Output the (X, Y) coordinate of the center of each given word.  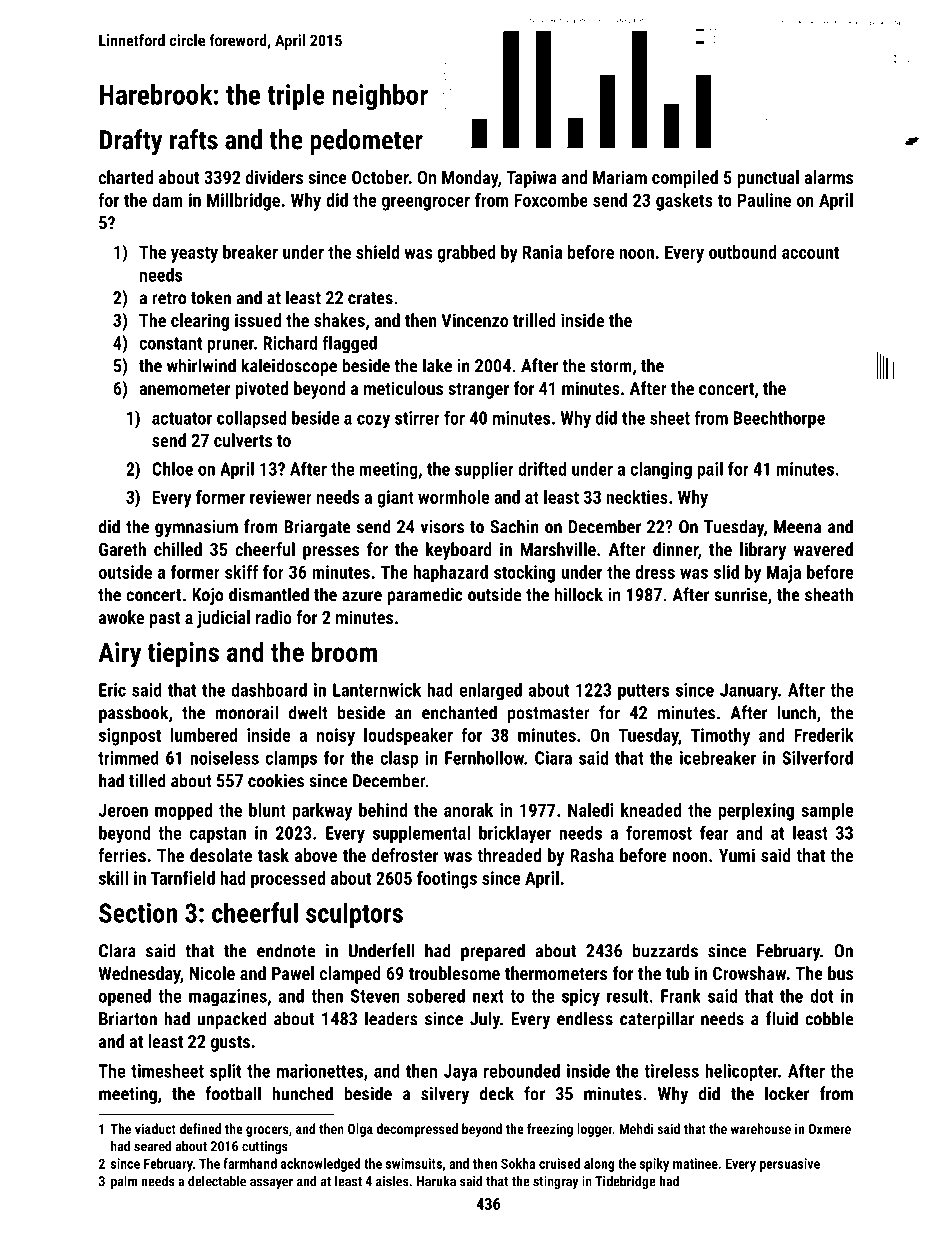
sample (827, 812)
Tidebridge (625, 1182)
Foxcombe (551, 200)
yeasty (194, 254)
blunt (267, 810)
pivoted (261, 390)
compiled (685, 179)
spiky (654, 1165)
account (810, 252)
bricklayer (515, 835)
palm (124, 1182)
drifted (542, 468)
